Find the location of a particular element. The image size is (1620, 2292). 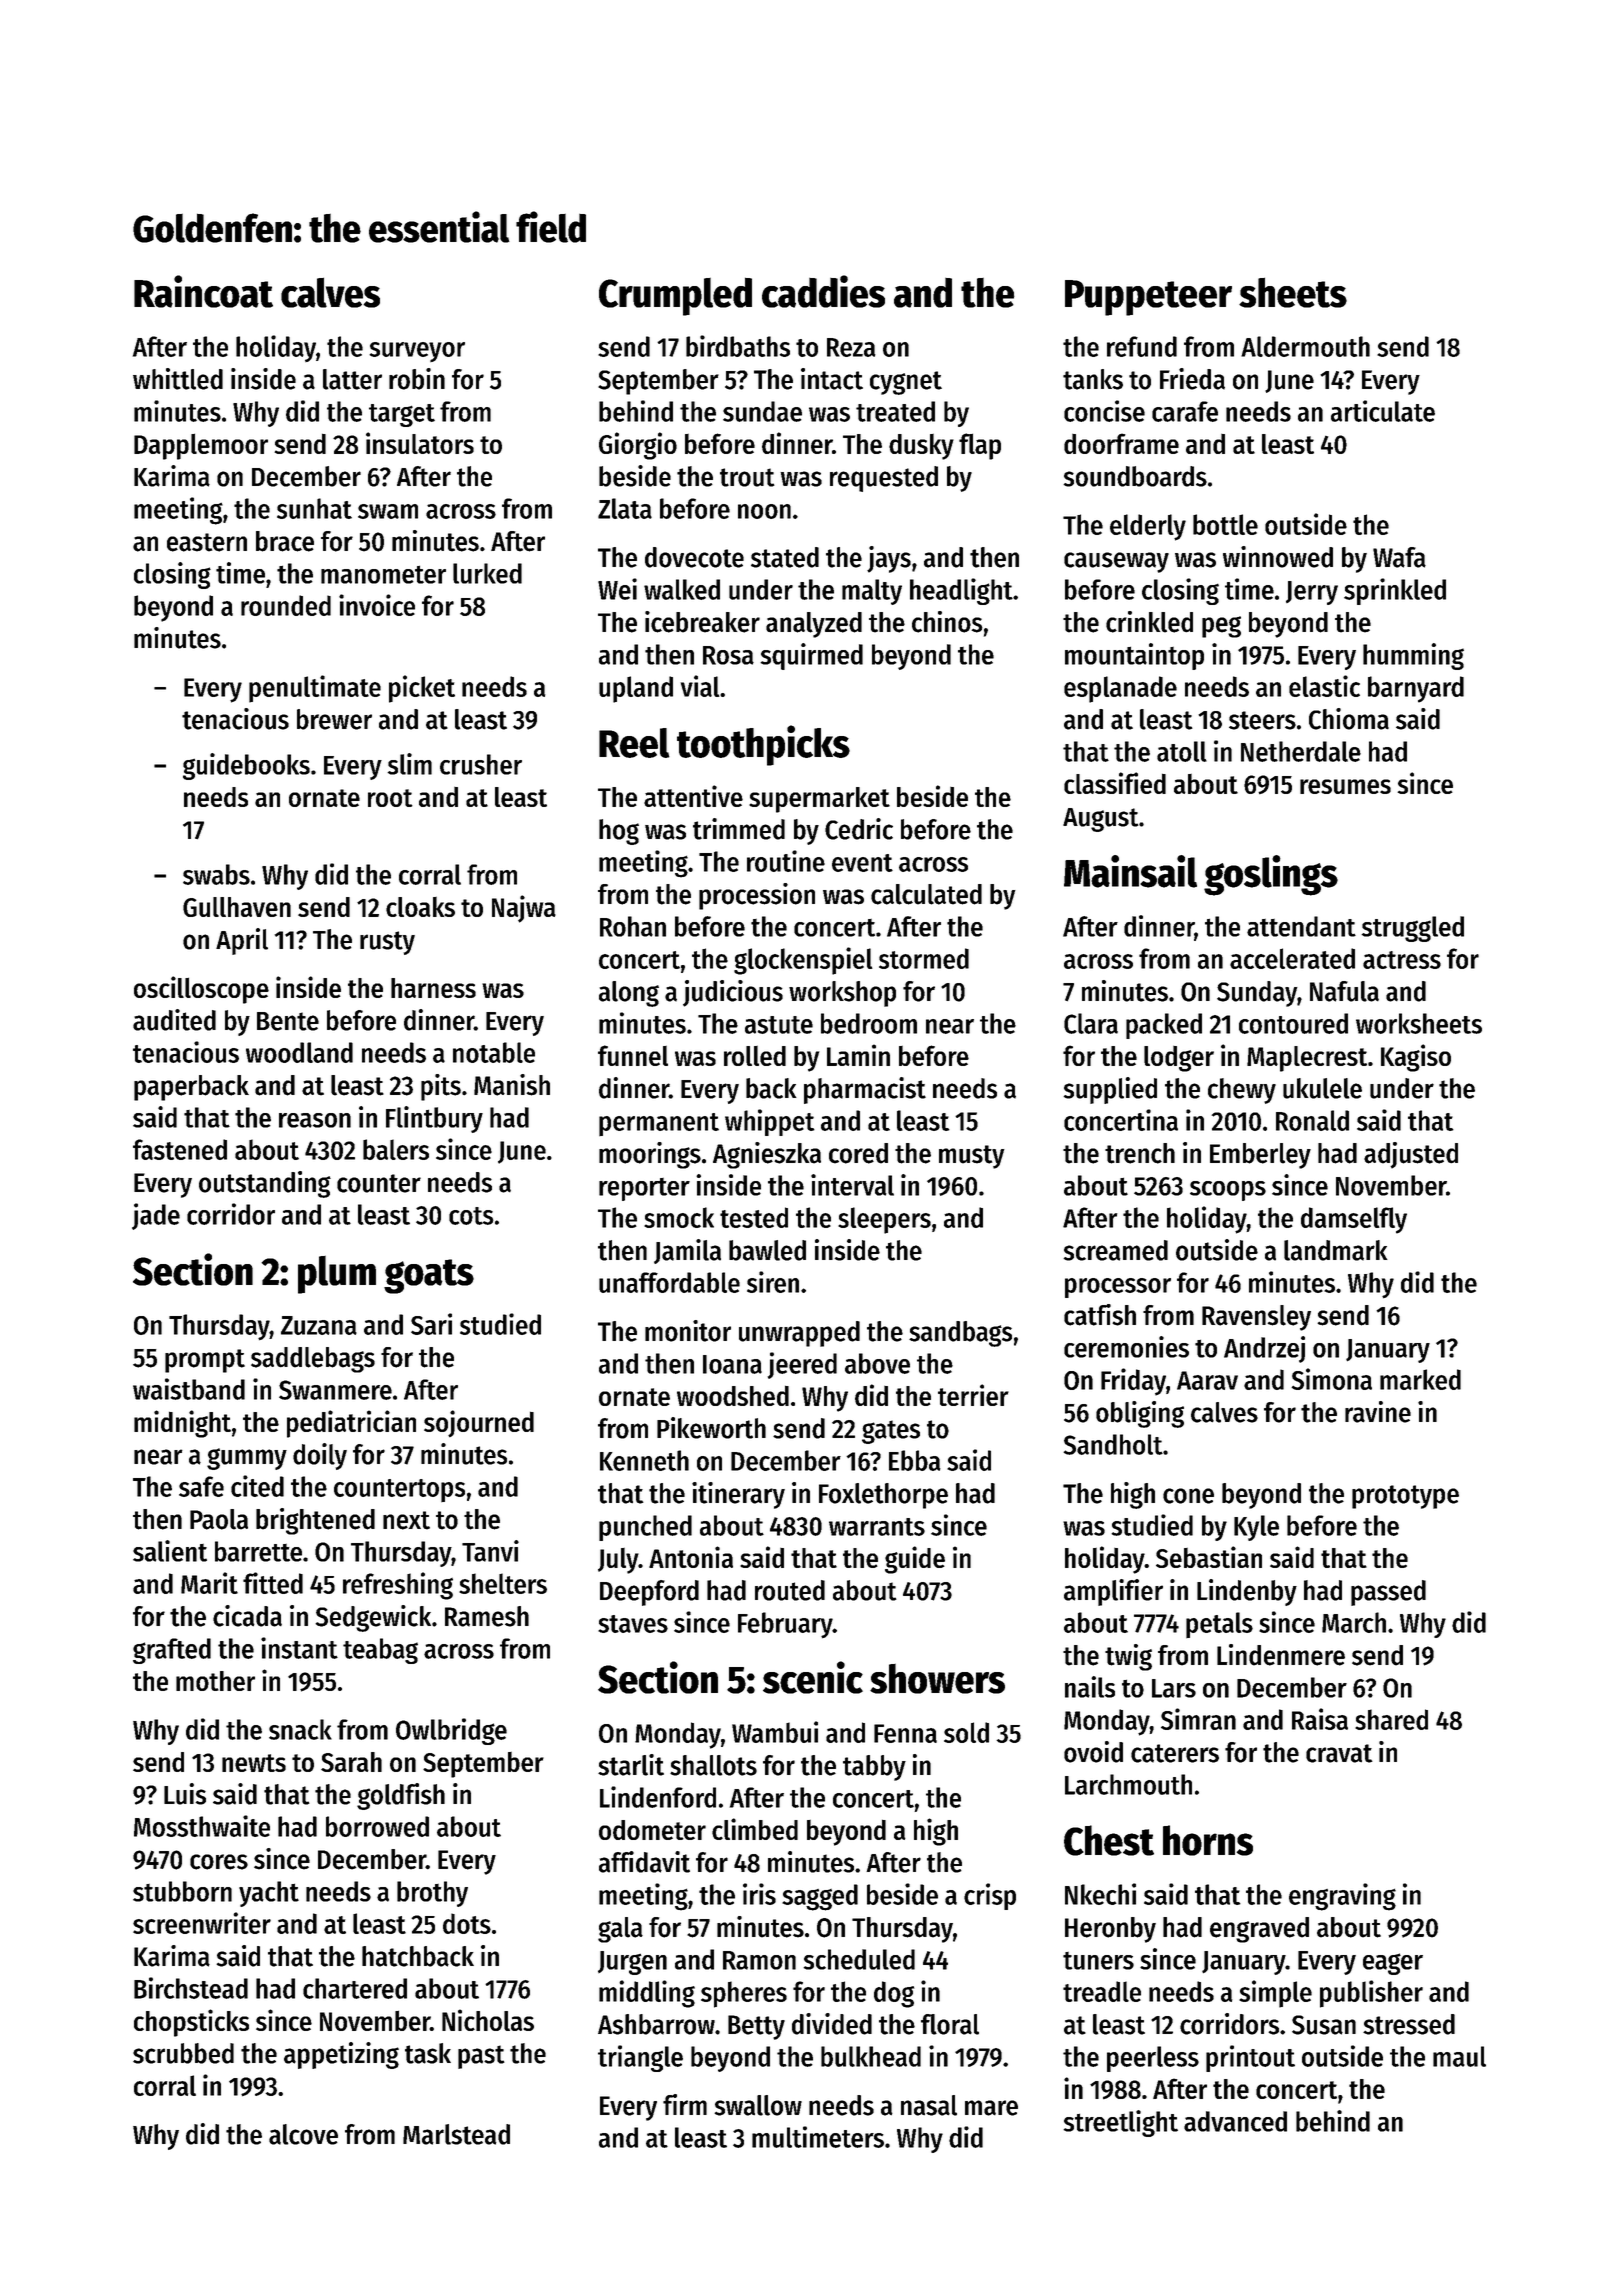

appetizing is located at coordinates (341, 2055).
